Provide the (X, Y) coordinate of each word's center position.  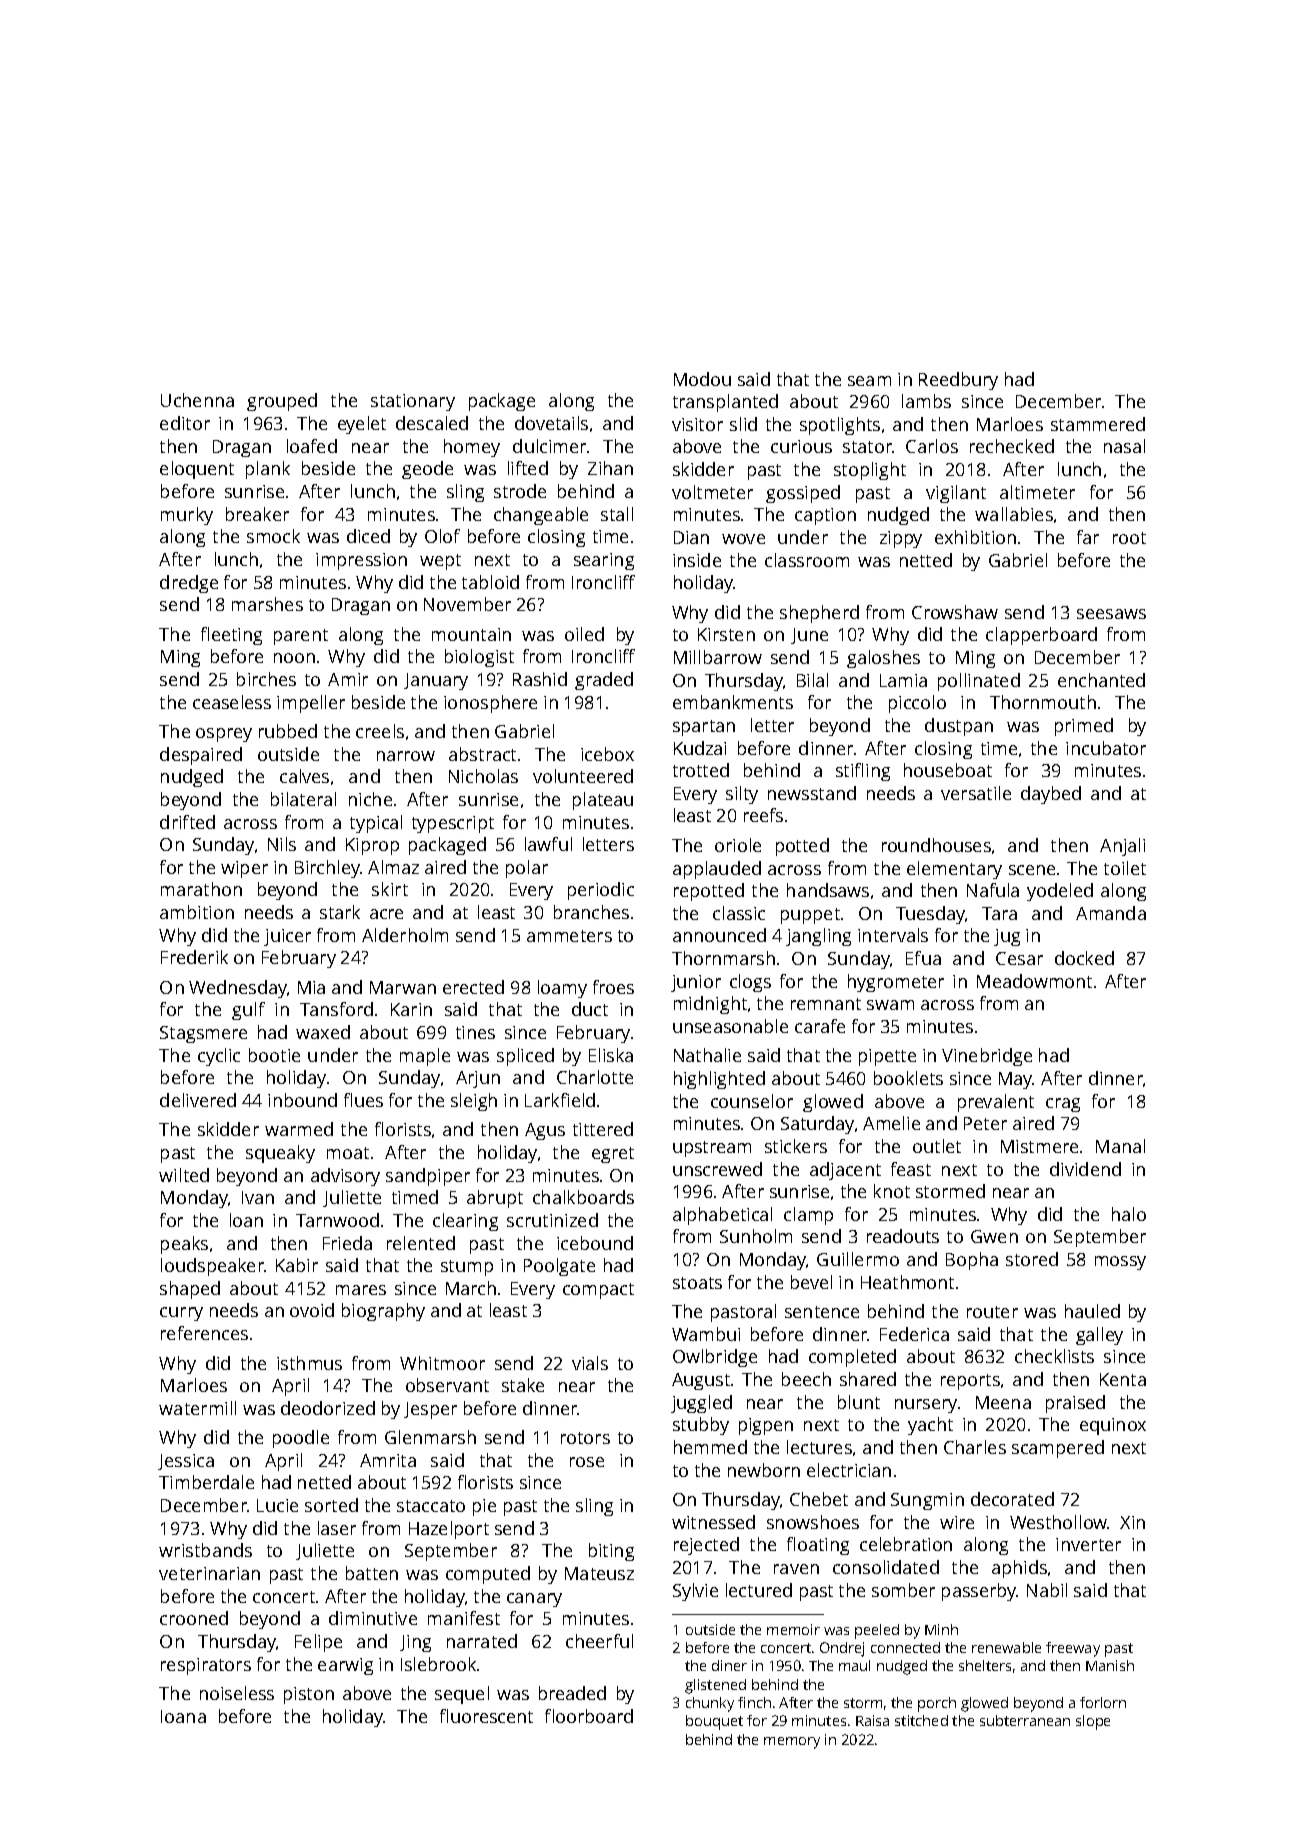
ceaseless (232, 702)
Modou (702, 379)
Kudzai (700, 748)
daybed (1051, 795)
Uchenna (197, 400)
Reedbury (958, 381)
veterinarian (209, 1573)
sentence (822, 1312)
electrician (849, 1470)
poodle (301, 1439)
